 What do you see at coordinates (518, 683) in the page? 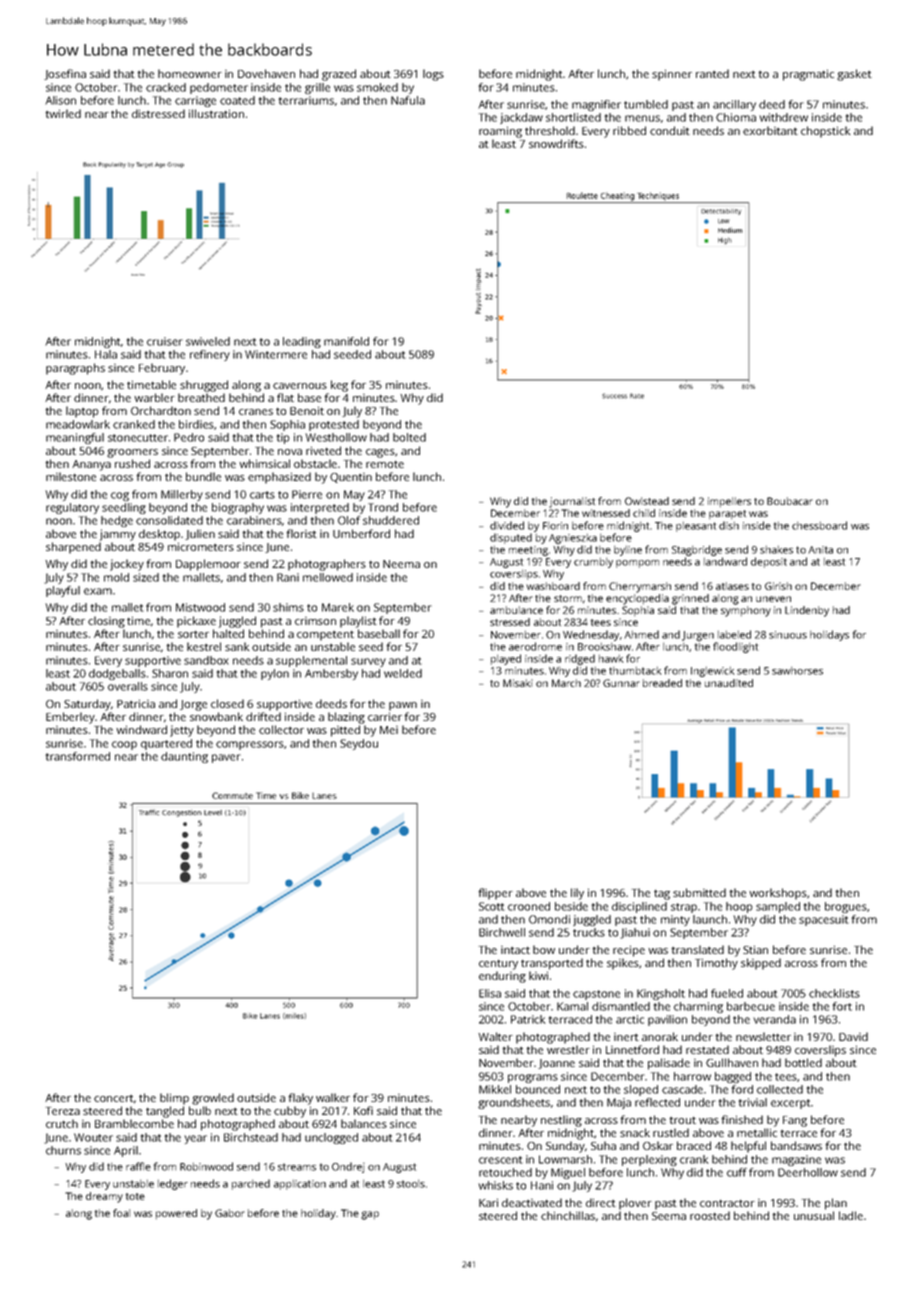
I see `Misaki` at bounding box center [518, 683].
